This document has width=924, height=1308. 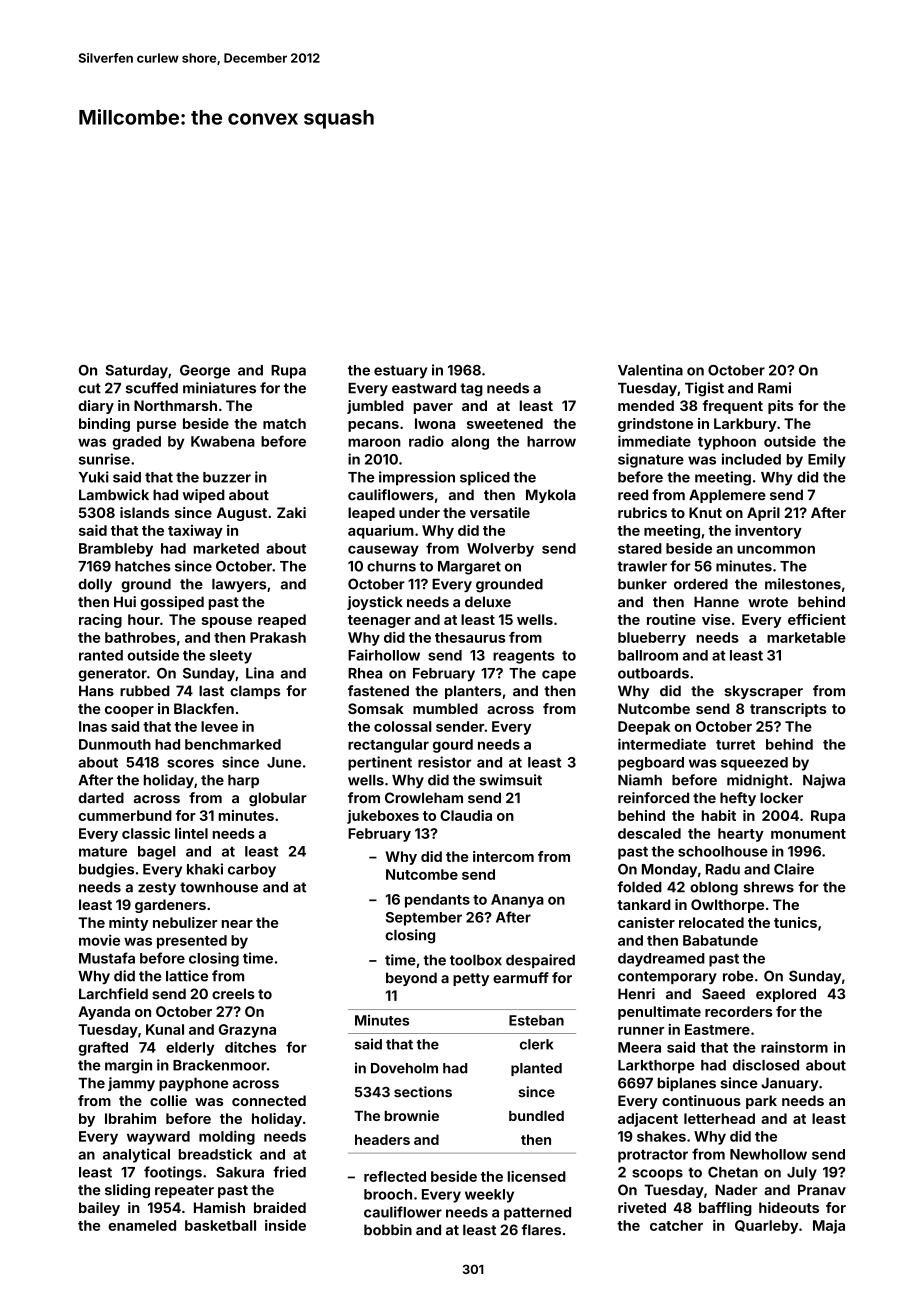 What do you see at coordinates (536, 1044) in the document?
I see `clerk` at bounding box center [536, 1044].
